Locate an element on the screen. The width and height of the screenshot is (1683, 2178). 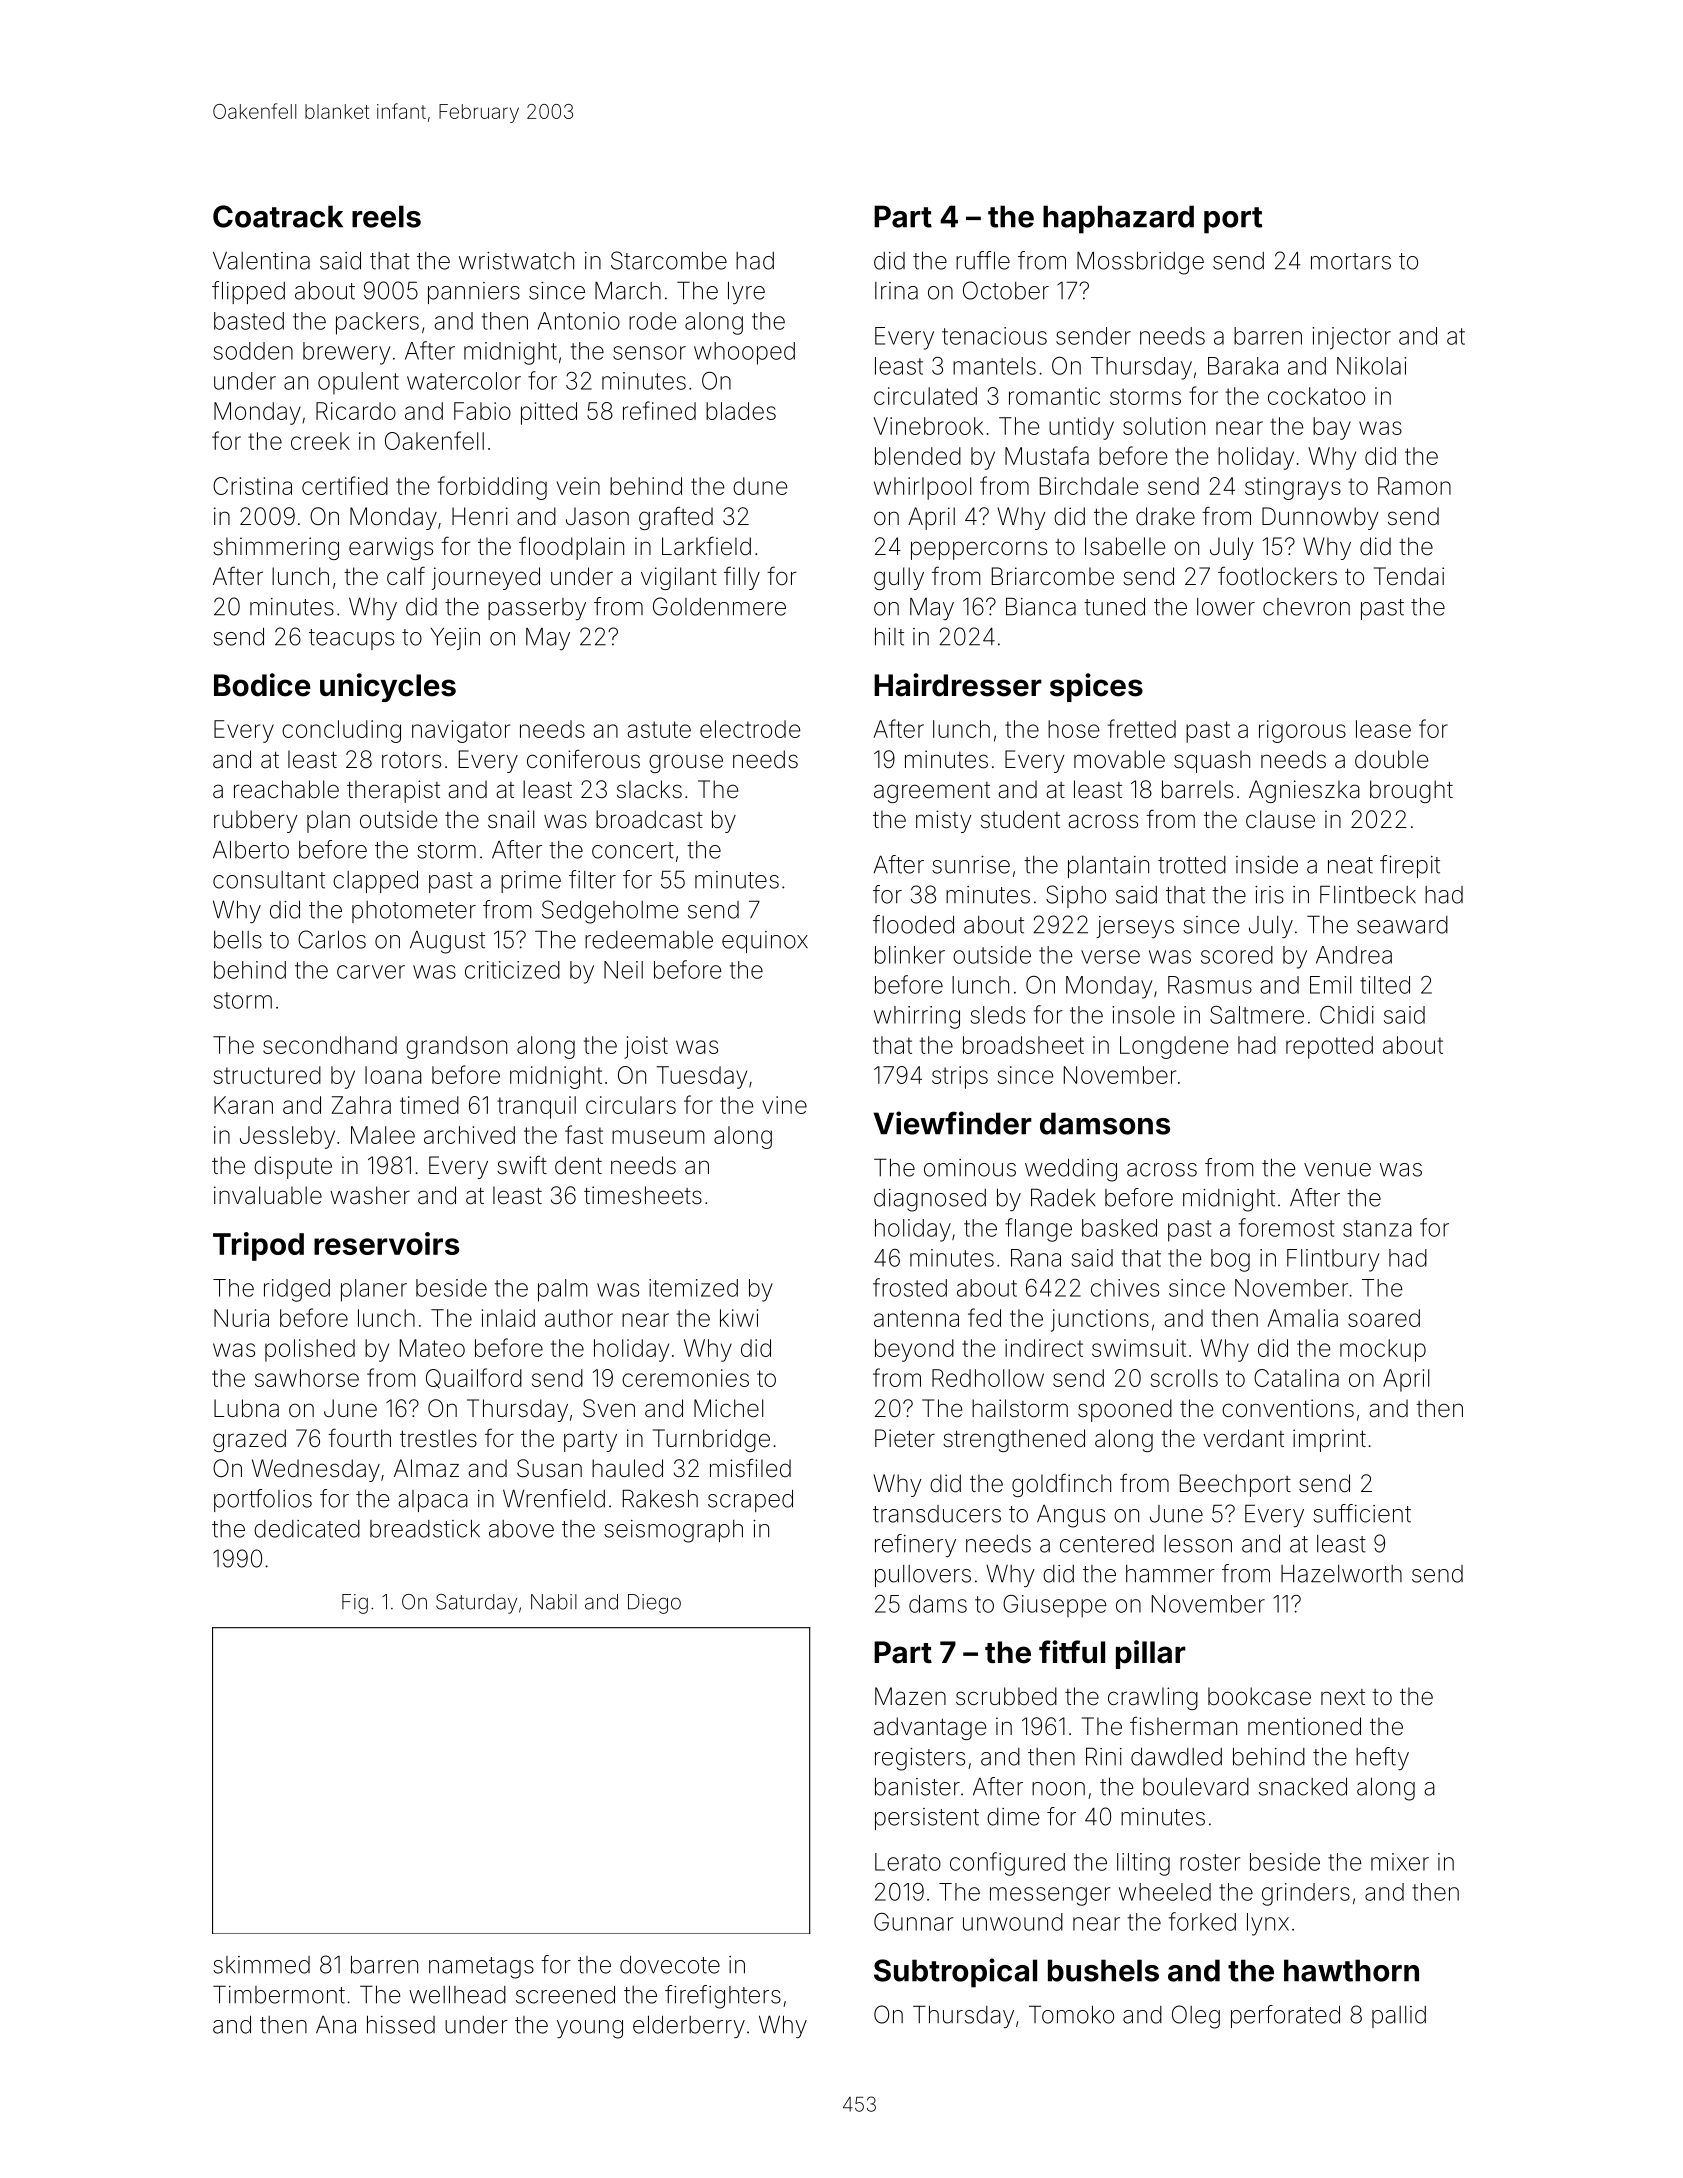
snail is located at coordinates (511, 819).
